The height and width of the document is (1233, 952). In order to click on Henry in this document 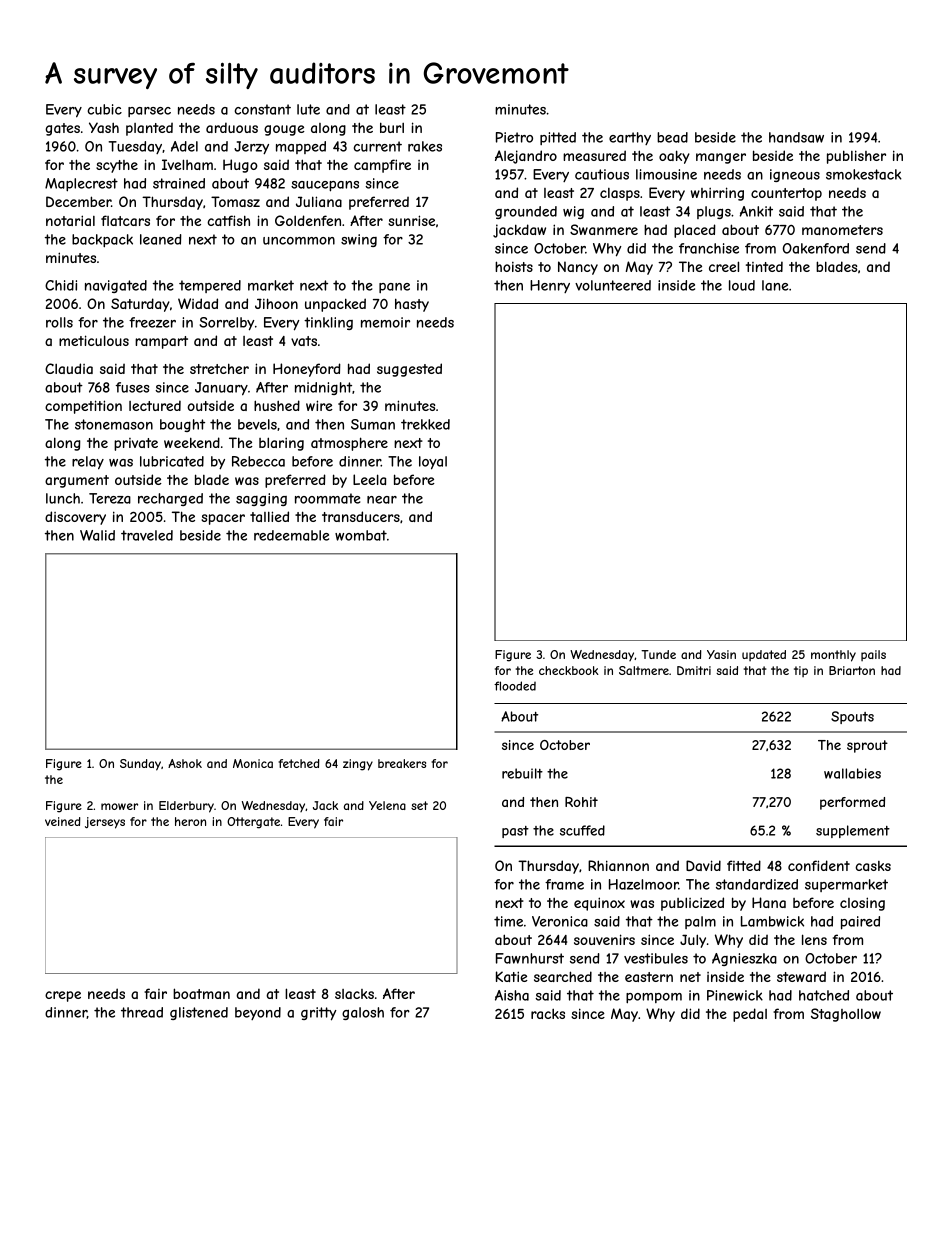, I will do `click(550, 286)`.
